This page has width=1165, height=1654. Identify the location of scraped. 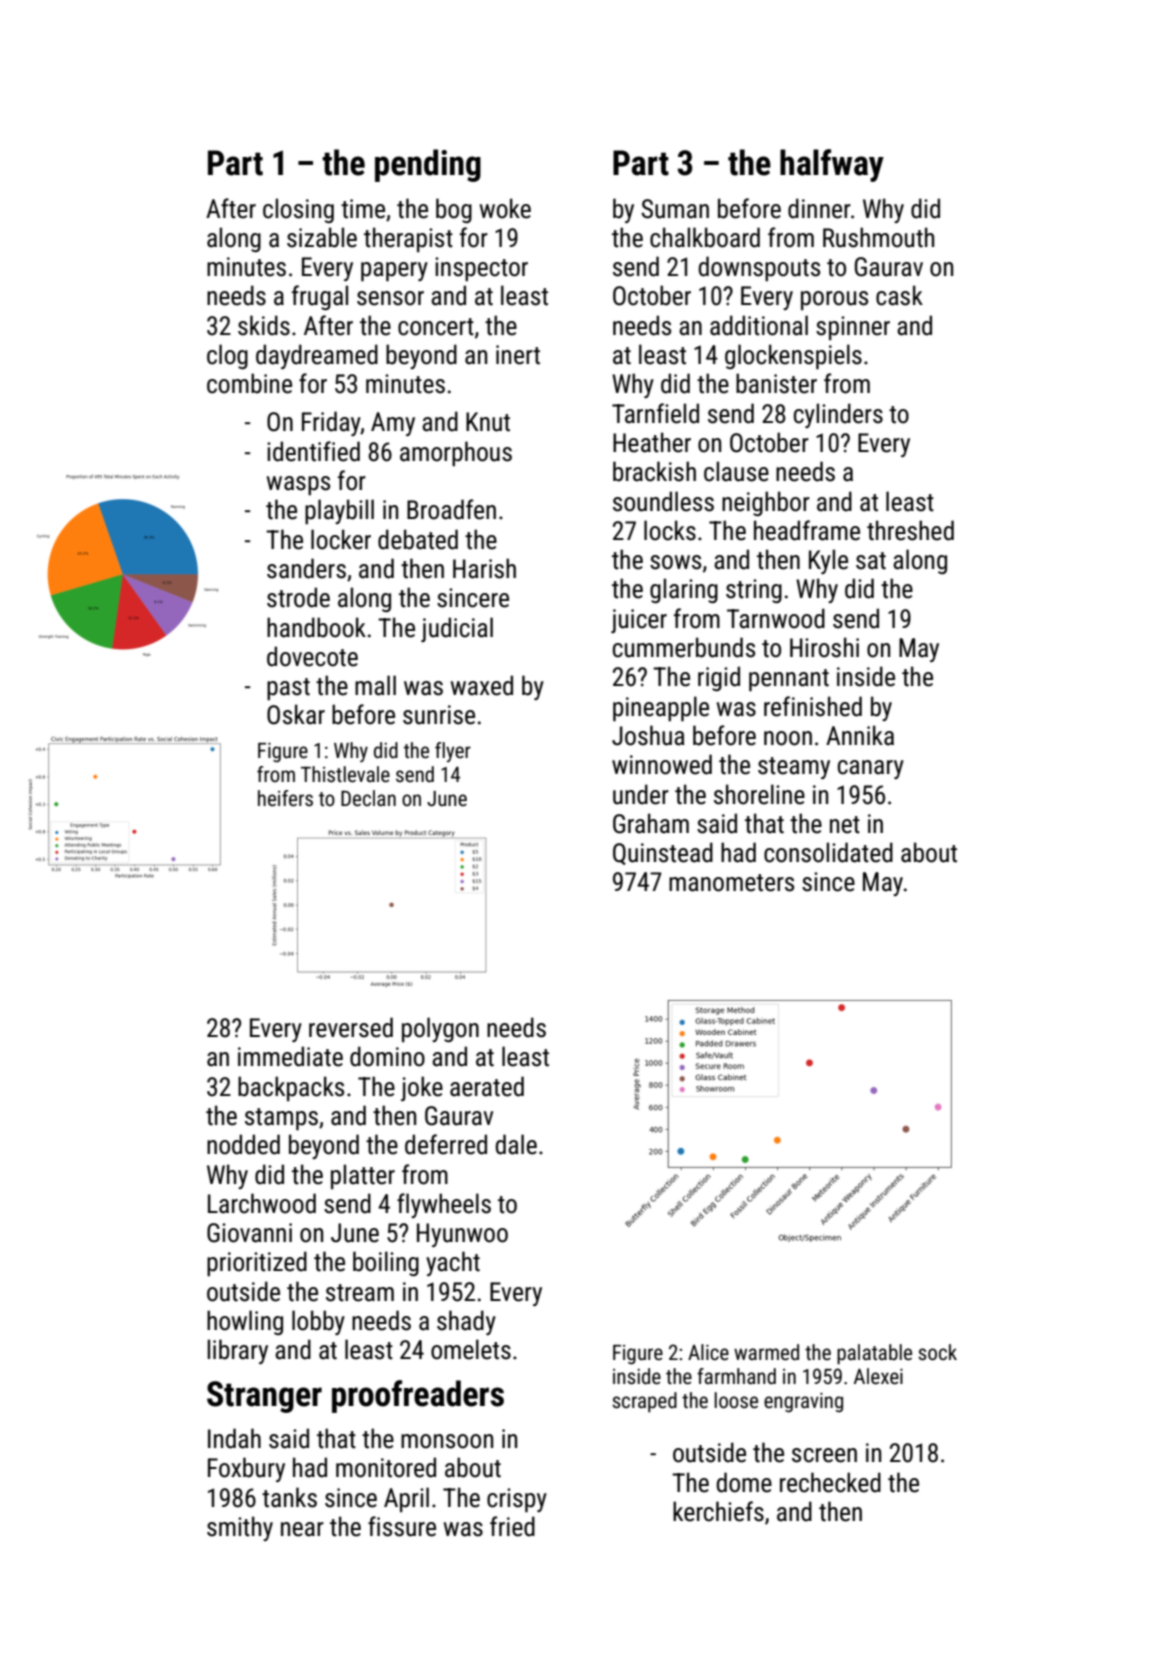
(644, 1402).
